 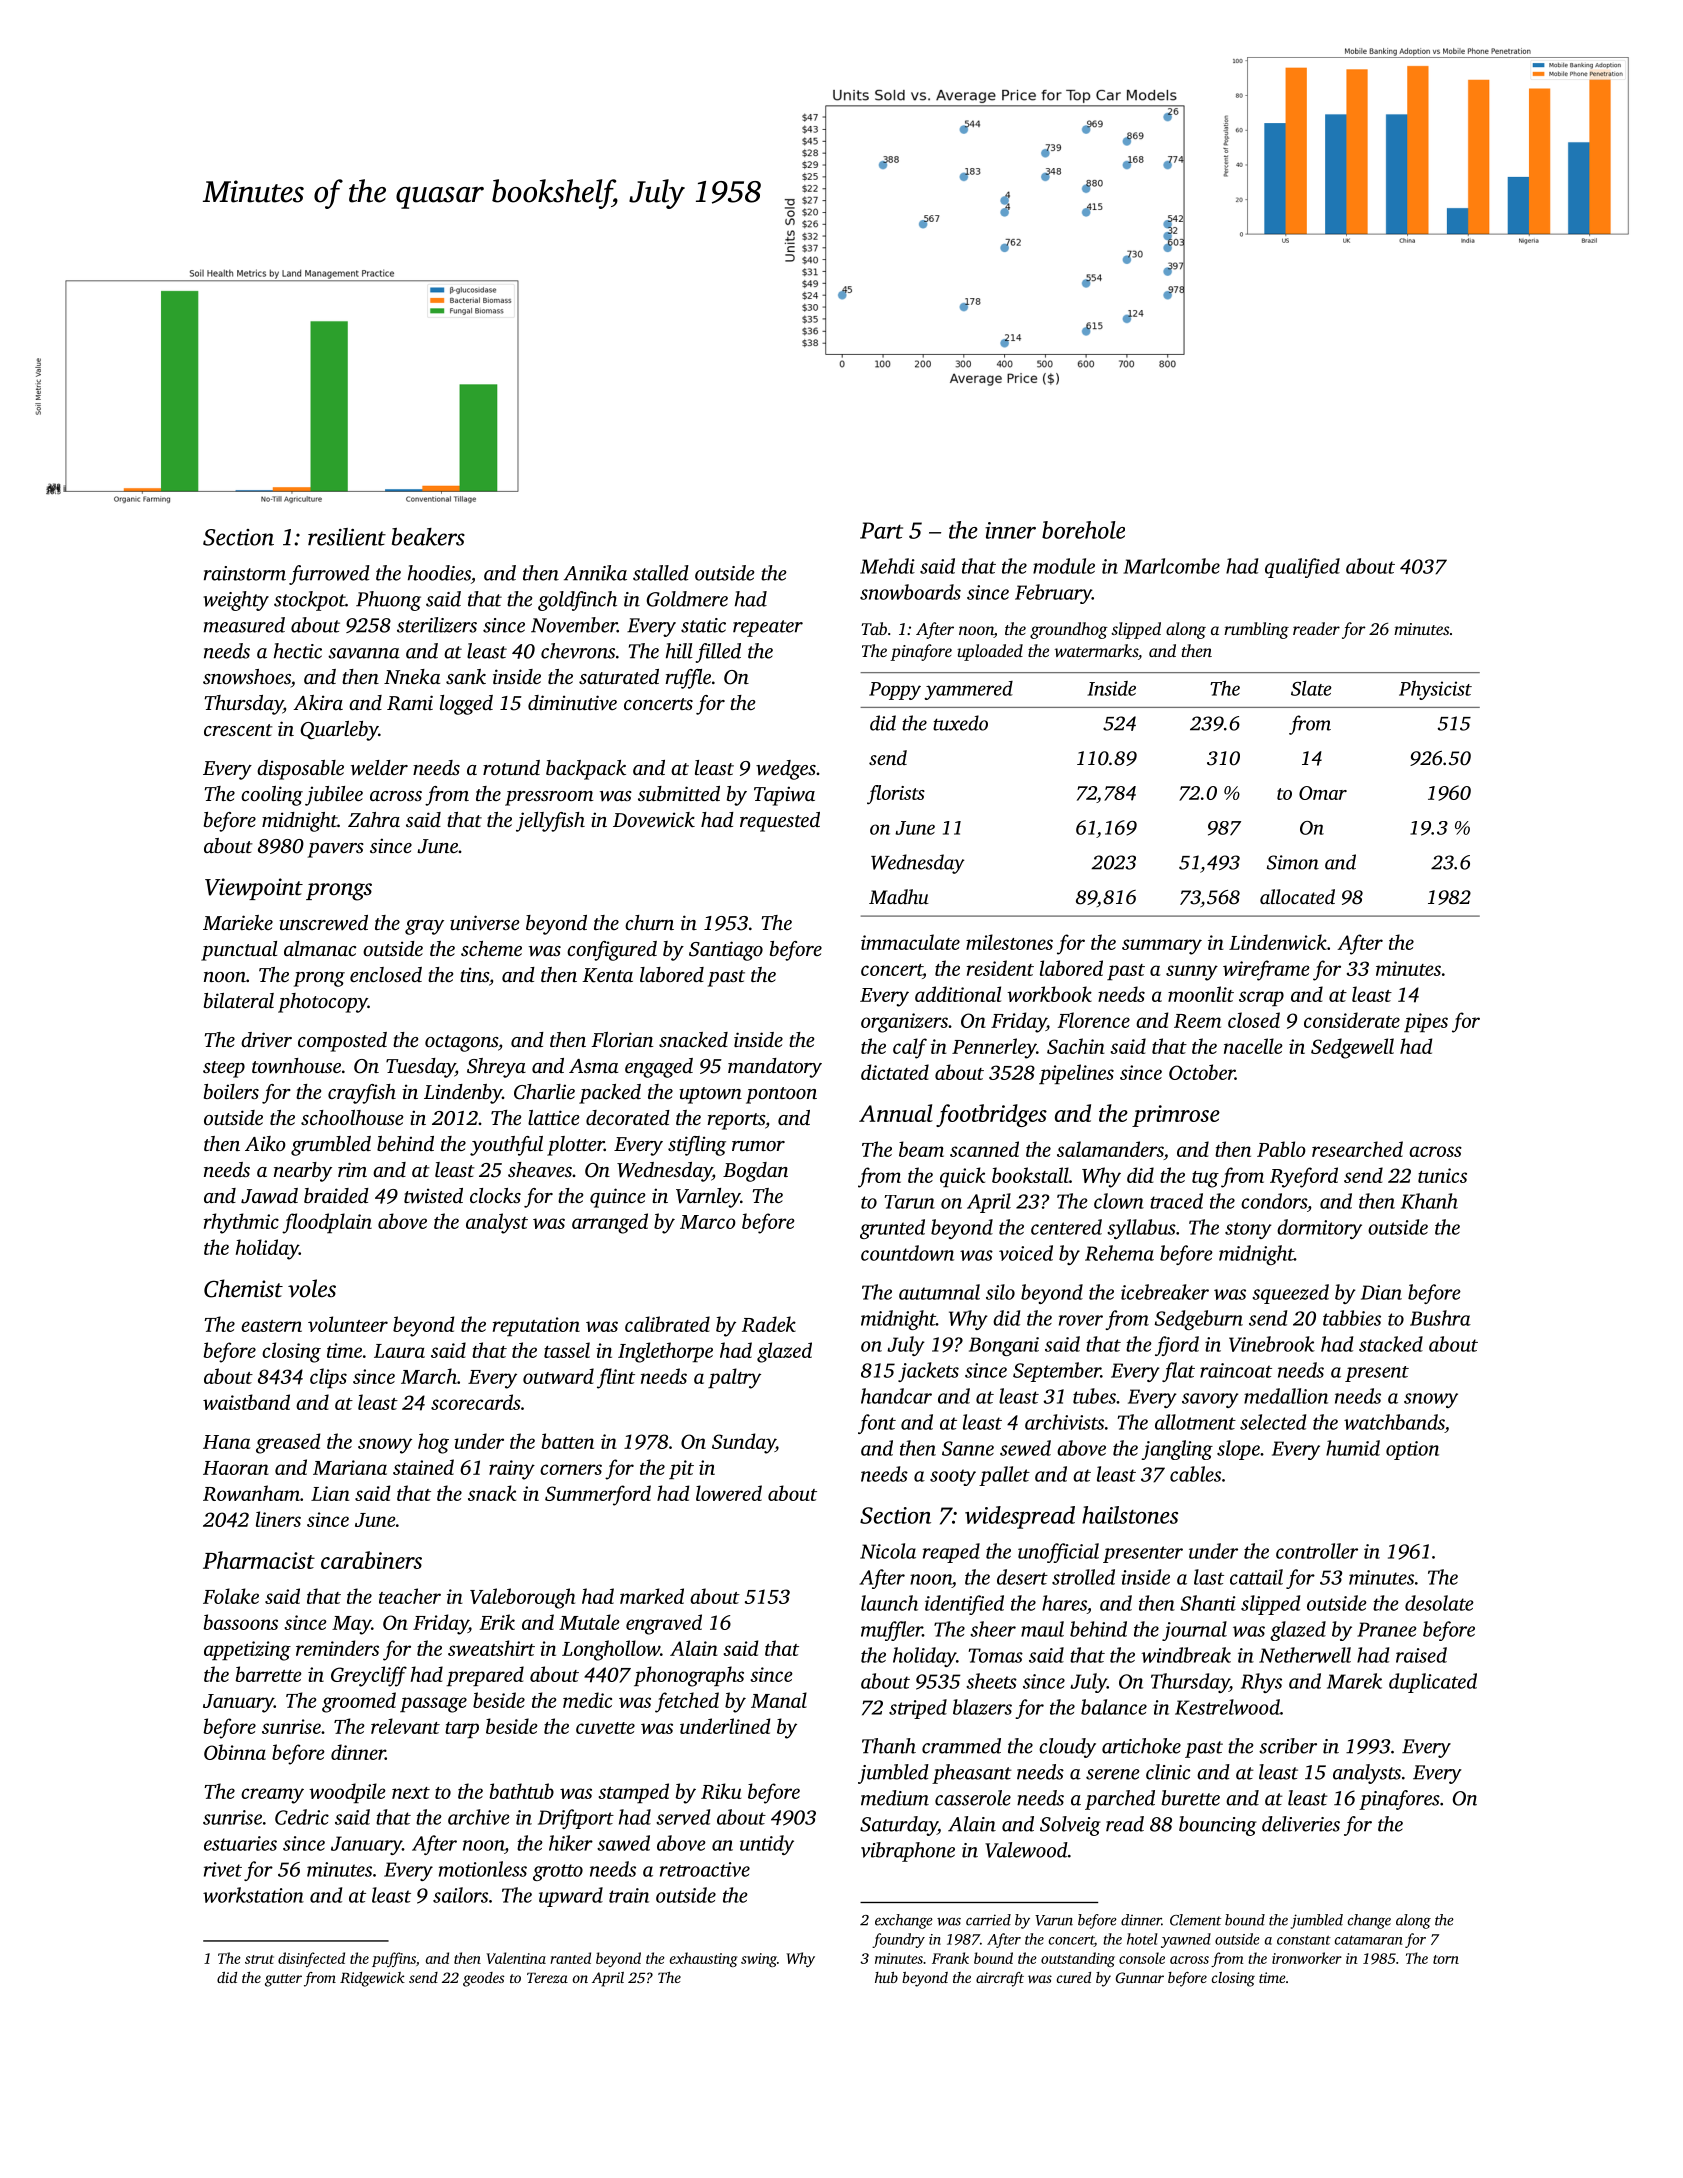 What do you see at coordinates (428, 537) in the screenshot?
I see `beakers` at bounding box center [428, 537].
